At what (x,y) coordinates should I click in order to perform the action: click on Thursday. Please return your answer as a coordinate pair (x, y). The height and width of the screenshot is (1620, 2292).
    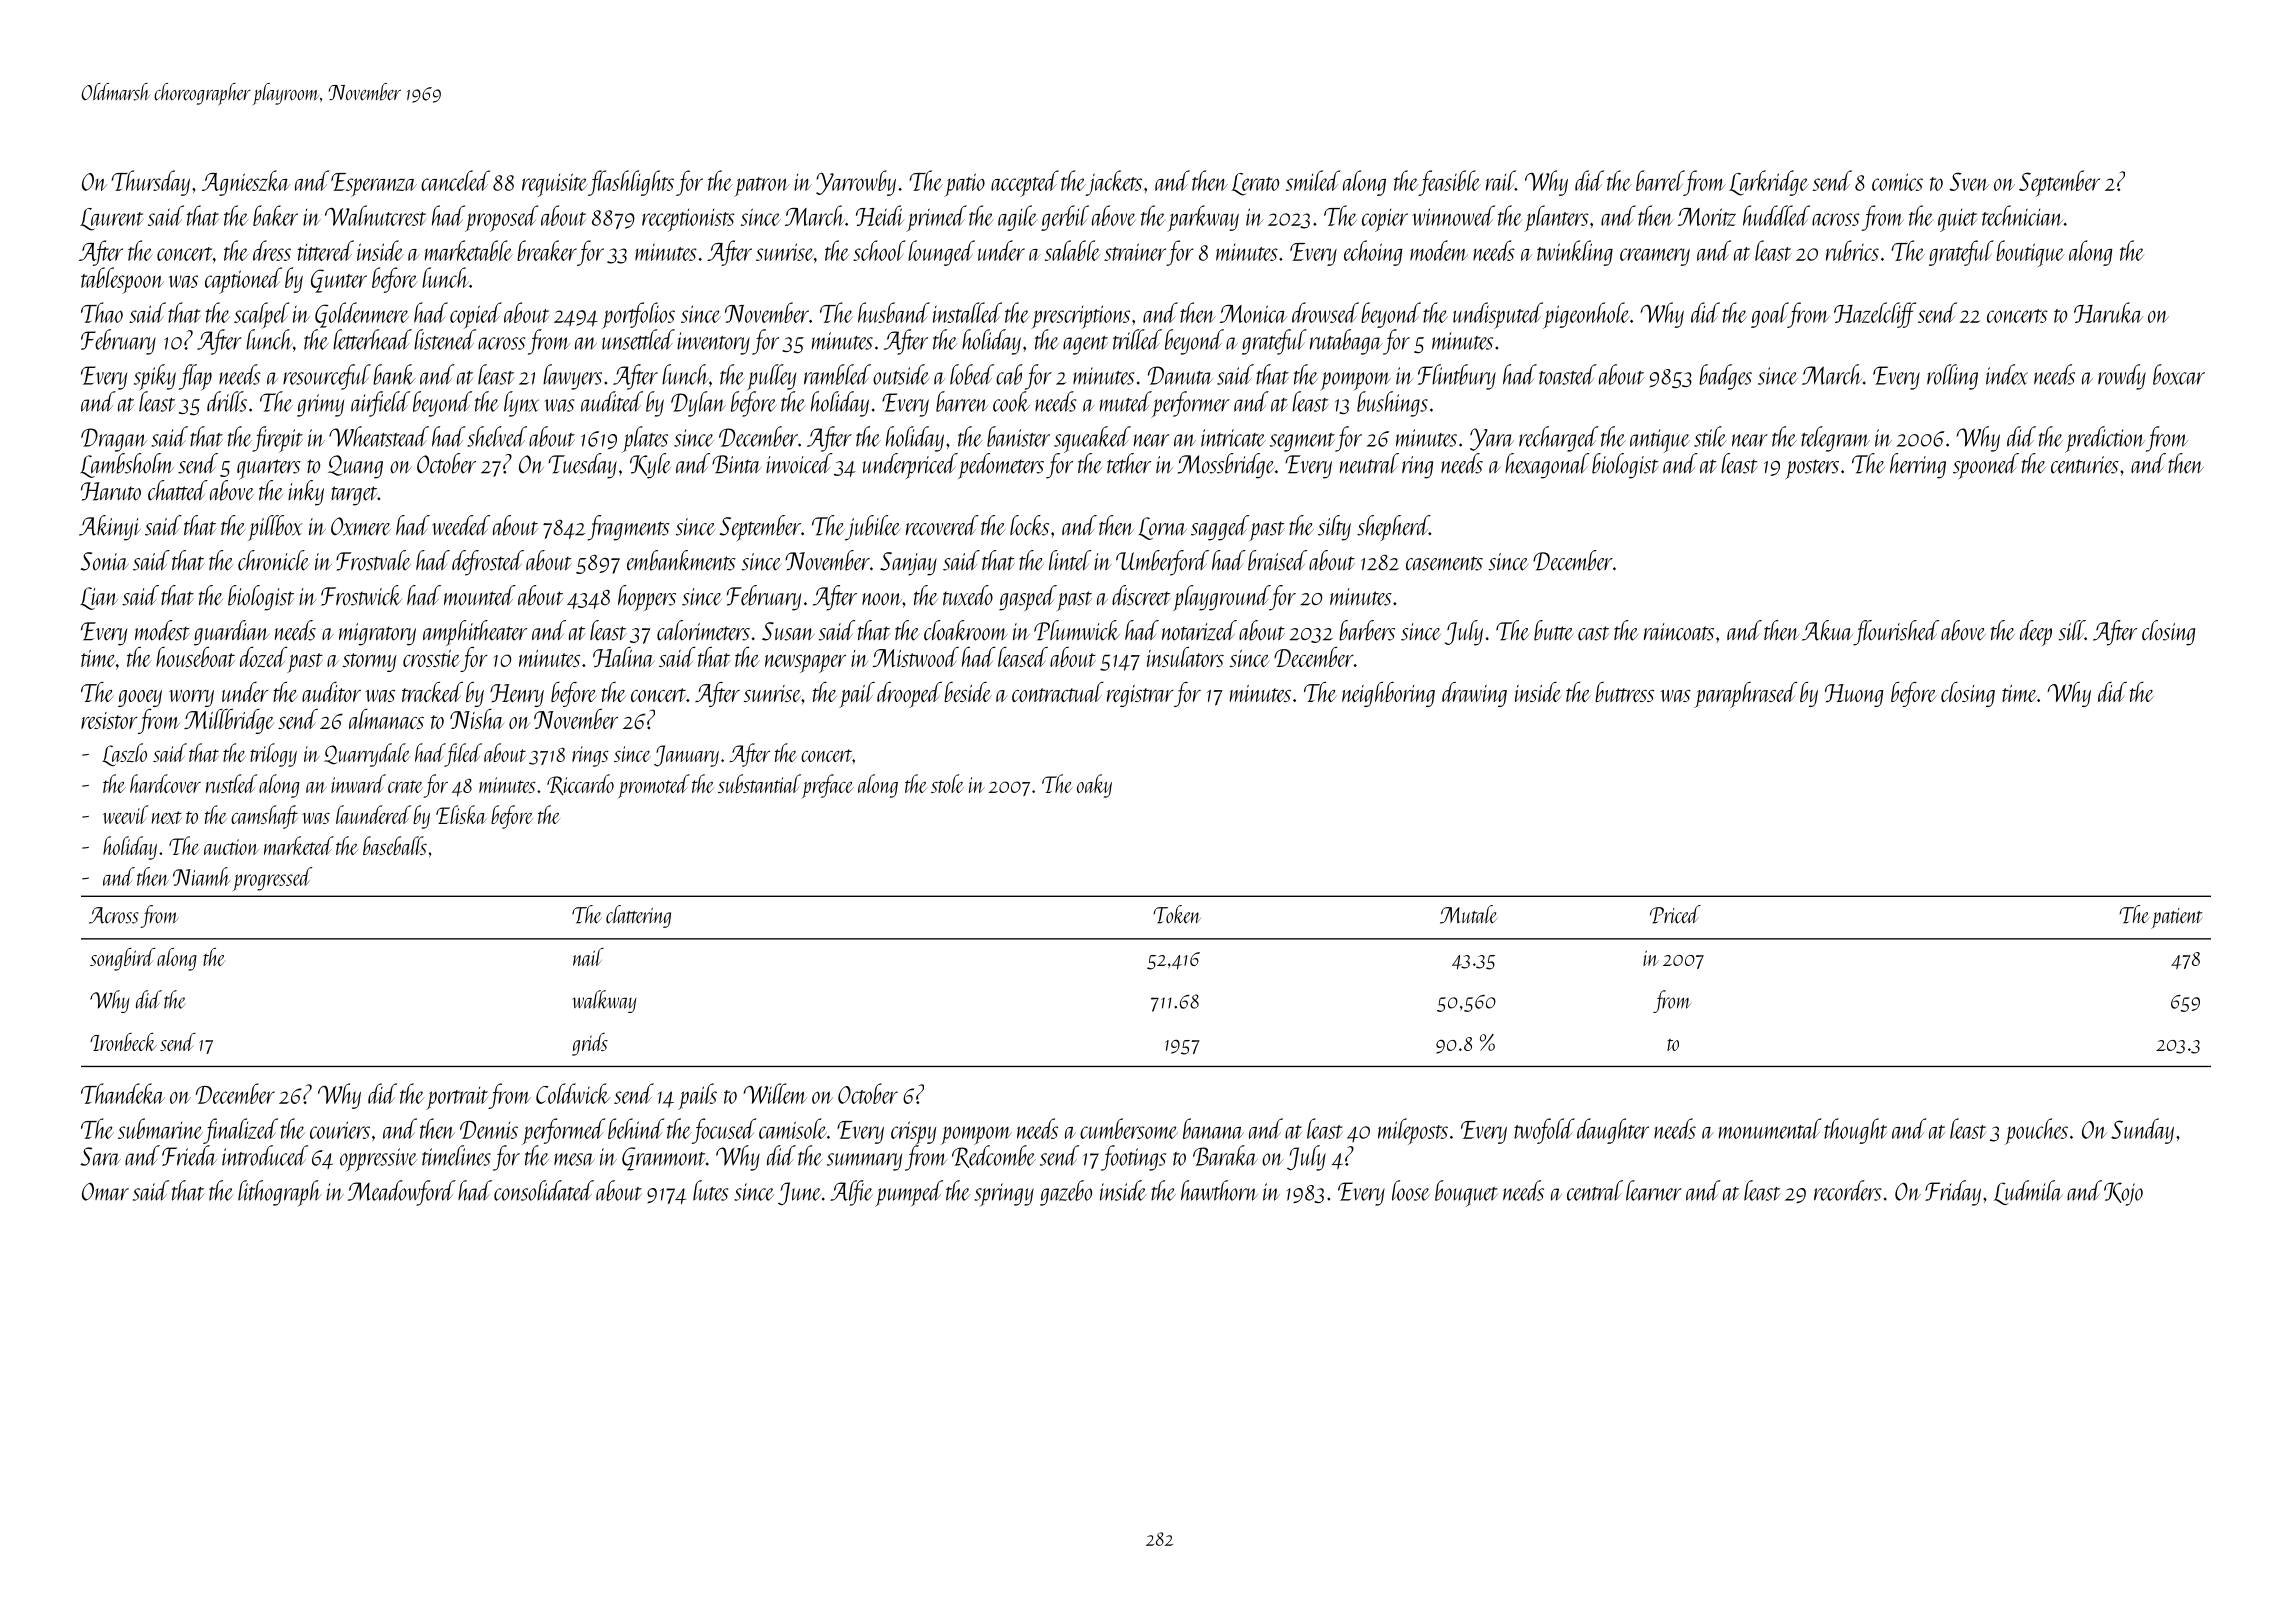
    Looking at the image, I should click on (150, 183).
